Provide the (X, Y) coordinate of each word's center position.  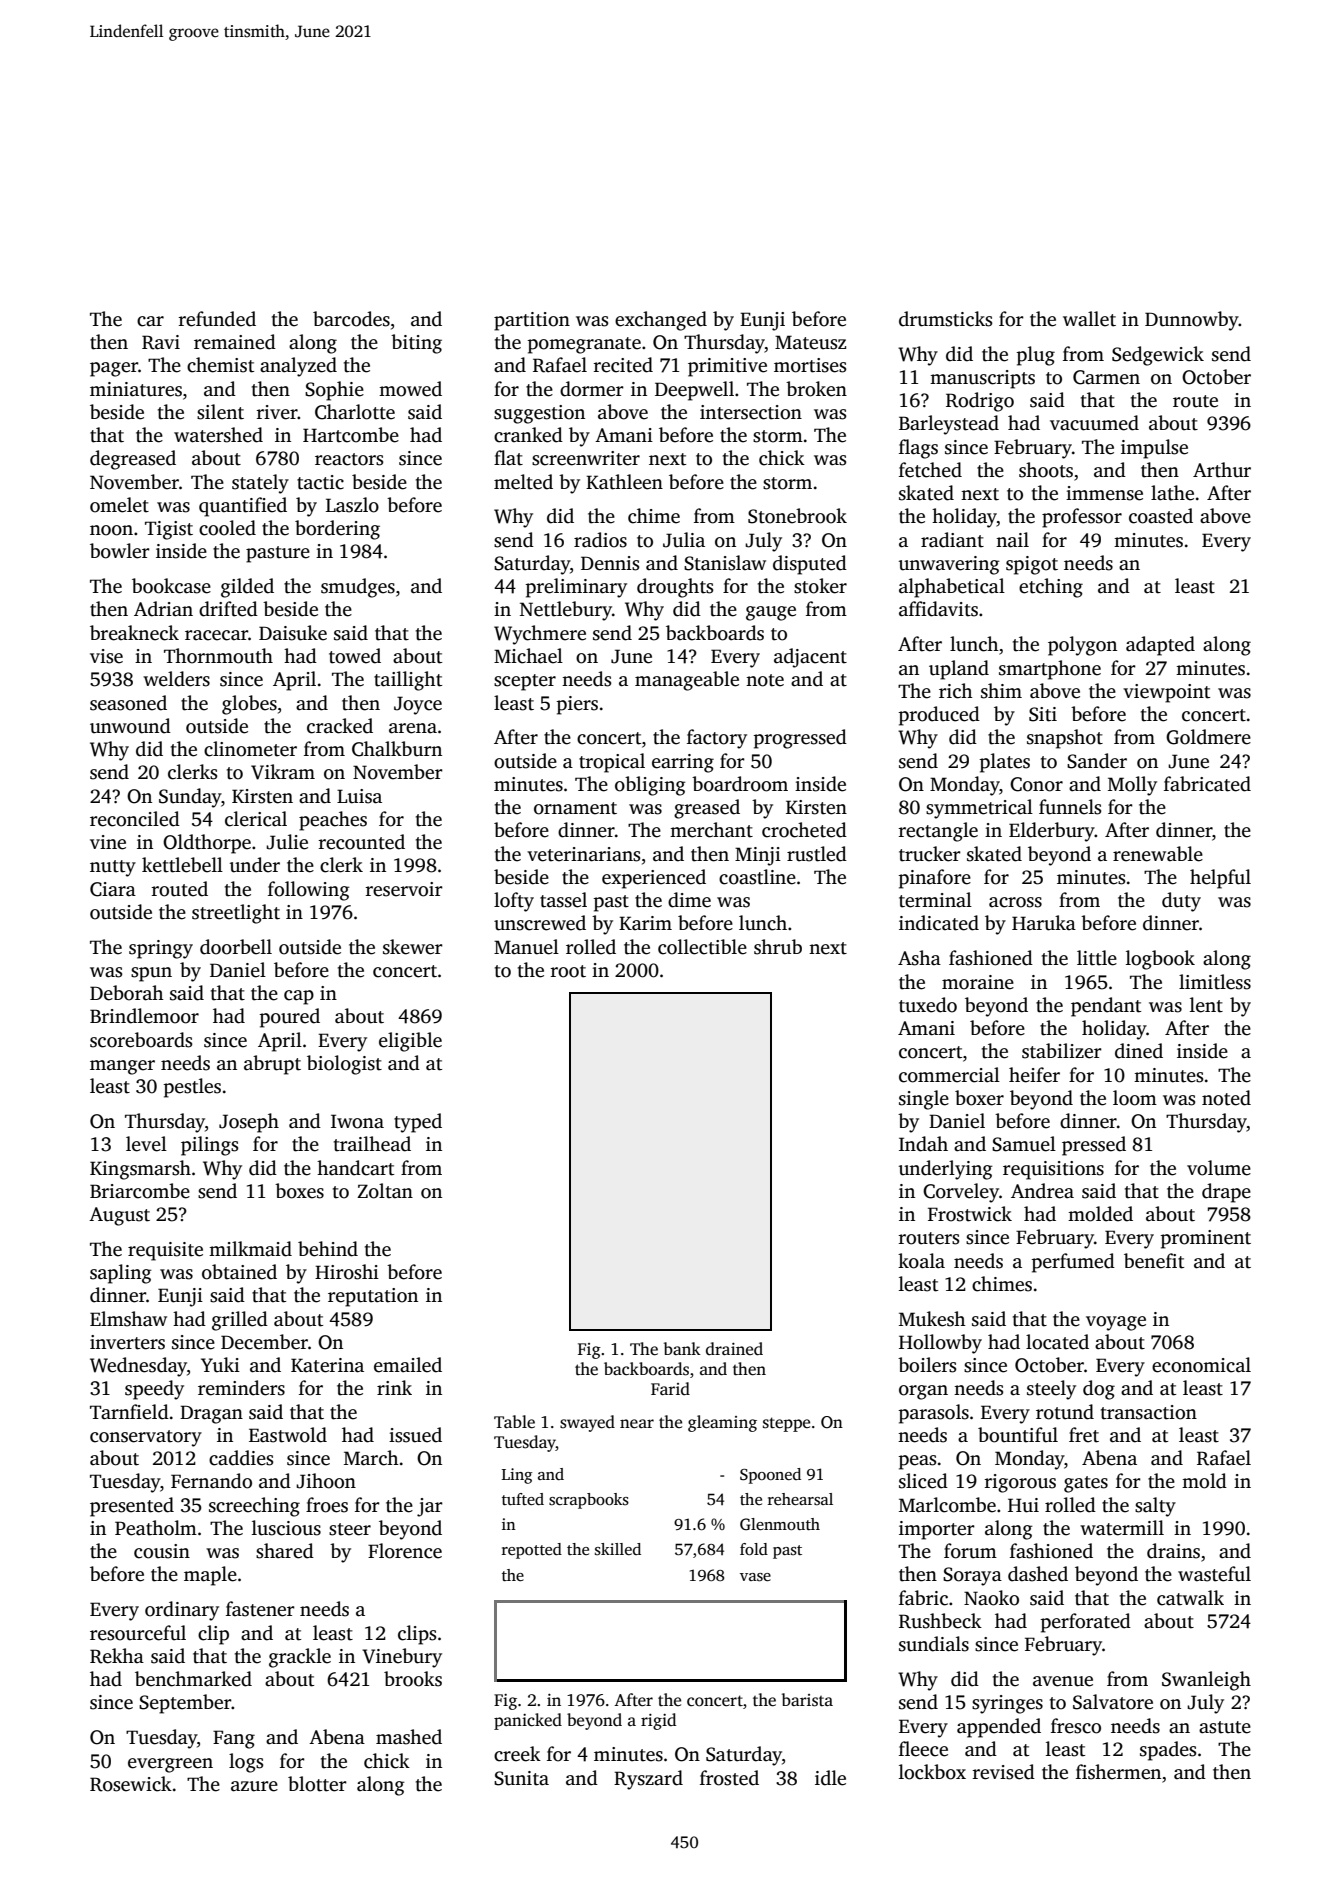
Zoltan (385, 1191)
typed (418, 1123)
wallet (1089, 319)
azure (254, 1786)
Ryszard (648, 1780)
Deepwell (694, 391)
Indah (923, 1144)
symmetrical (979, 809)
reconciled (135, 819)
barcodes (351, 319)
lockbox (932, 1772)
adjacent (810, 658)
